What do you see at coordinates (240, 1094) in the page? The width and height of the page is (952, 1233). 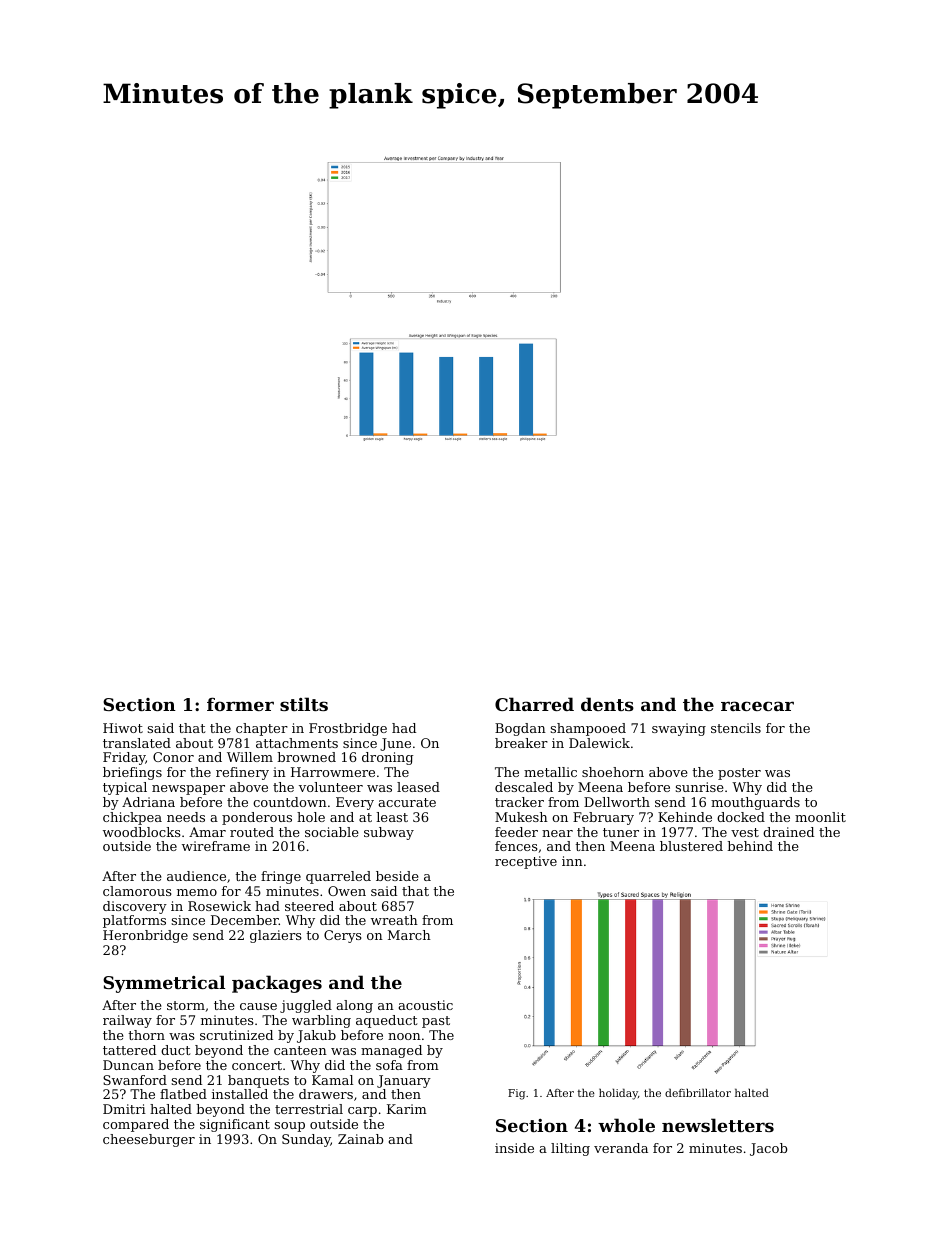 I see `installed` at bounding box center [240, 1094].
